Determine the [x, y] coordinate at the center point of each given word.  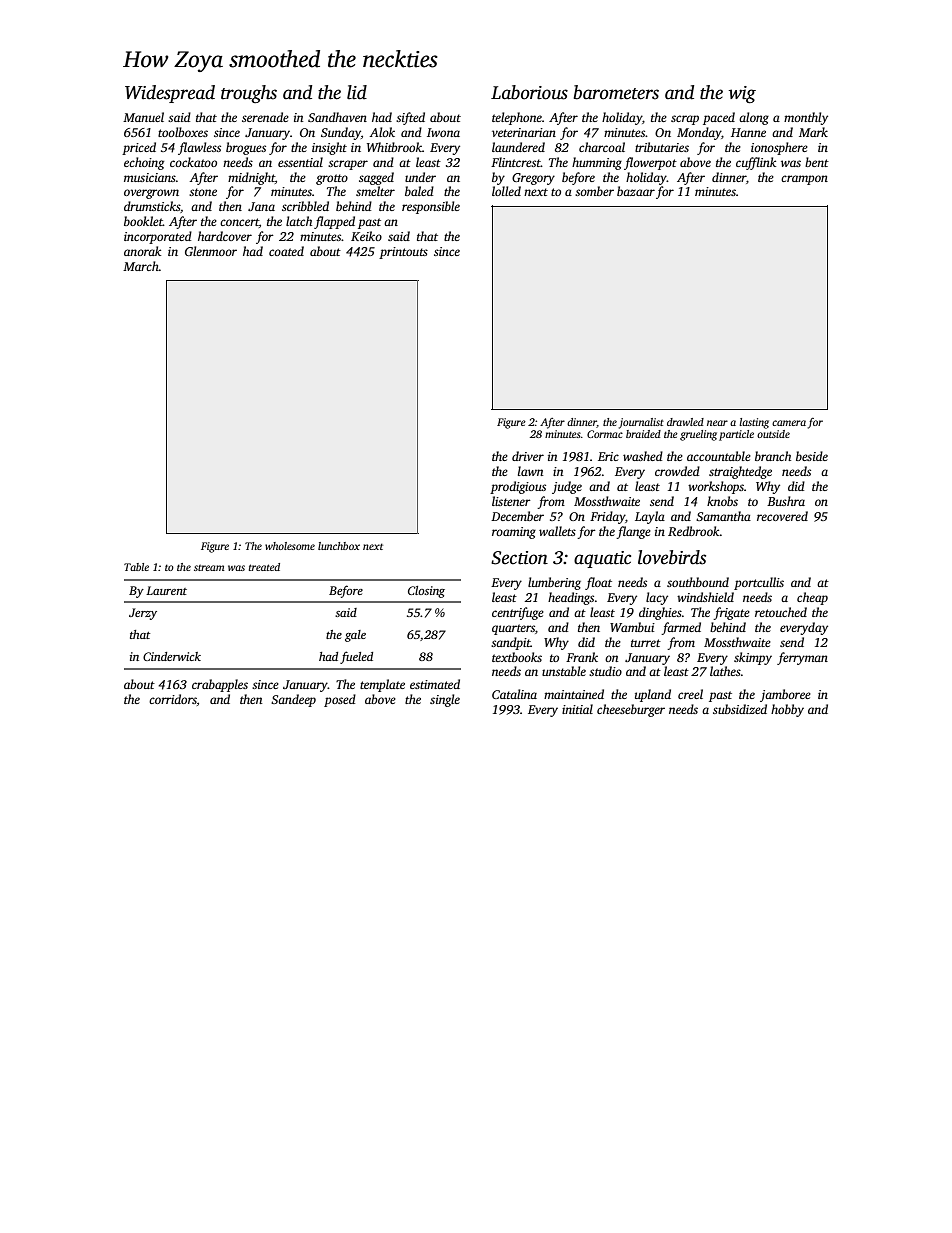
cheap [812, 598]
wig [742, 94]
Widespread [170, 94]
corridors [173, 699]
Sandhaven [337, 117]
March [141, 266]
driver [528, 456]
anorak [142, 251]
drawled [685, 422]
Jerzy [143, 614]
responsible [431, 207]
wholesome [290, 546]
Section [519, 558]
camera [789, 423]
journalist [641, 423]
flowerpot [650, 163]
